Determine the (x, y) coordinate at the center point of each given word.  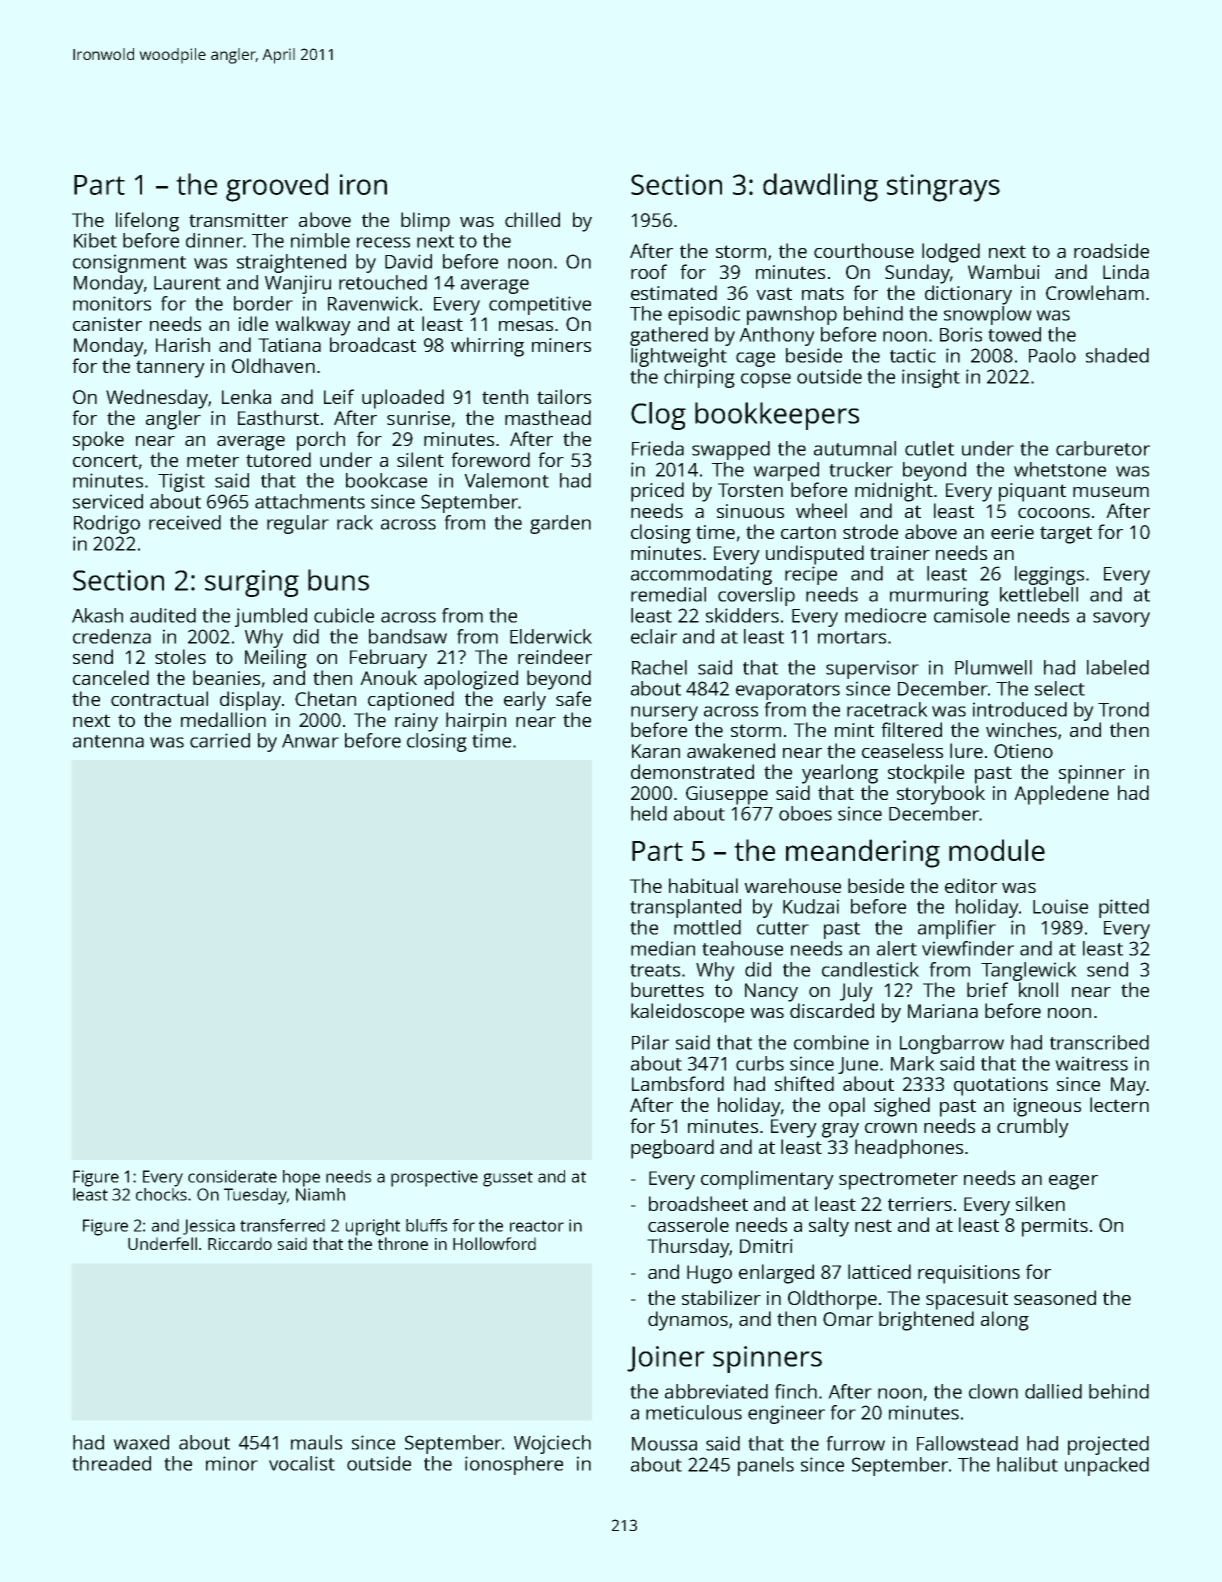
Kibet (95, 240)
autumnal (855, 448)
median (663, 948)
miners (561, 345)
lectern (1119, 1104)
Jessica (209, 1227)
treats (655, 970)
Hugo (709, 1274)
